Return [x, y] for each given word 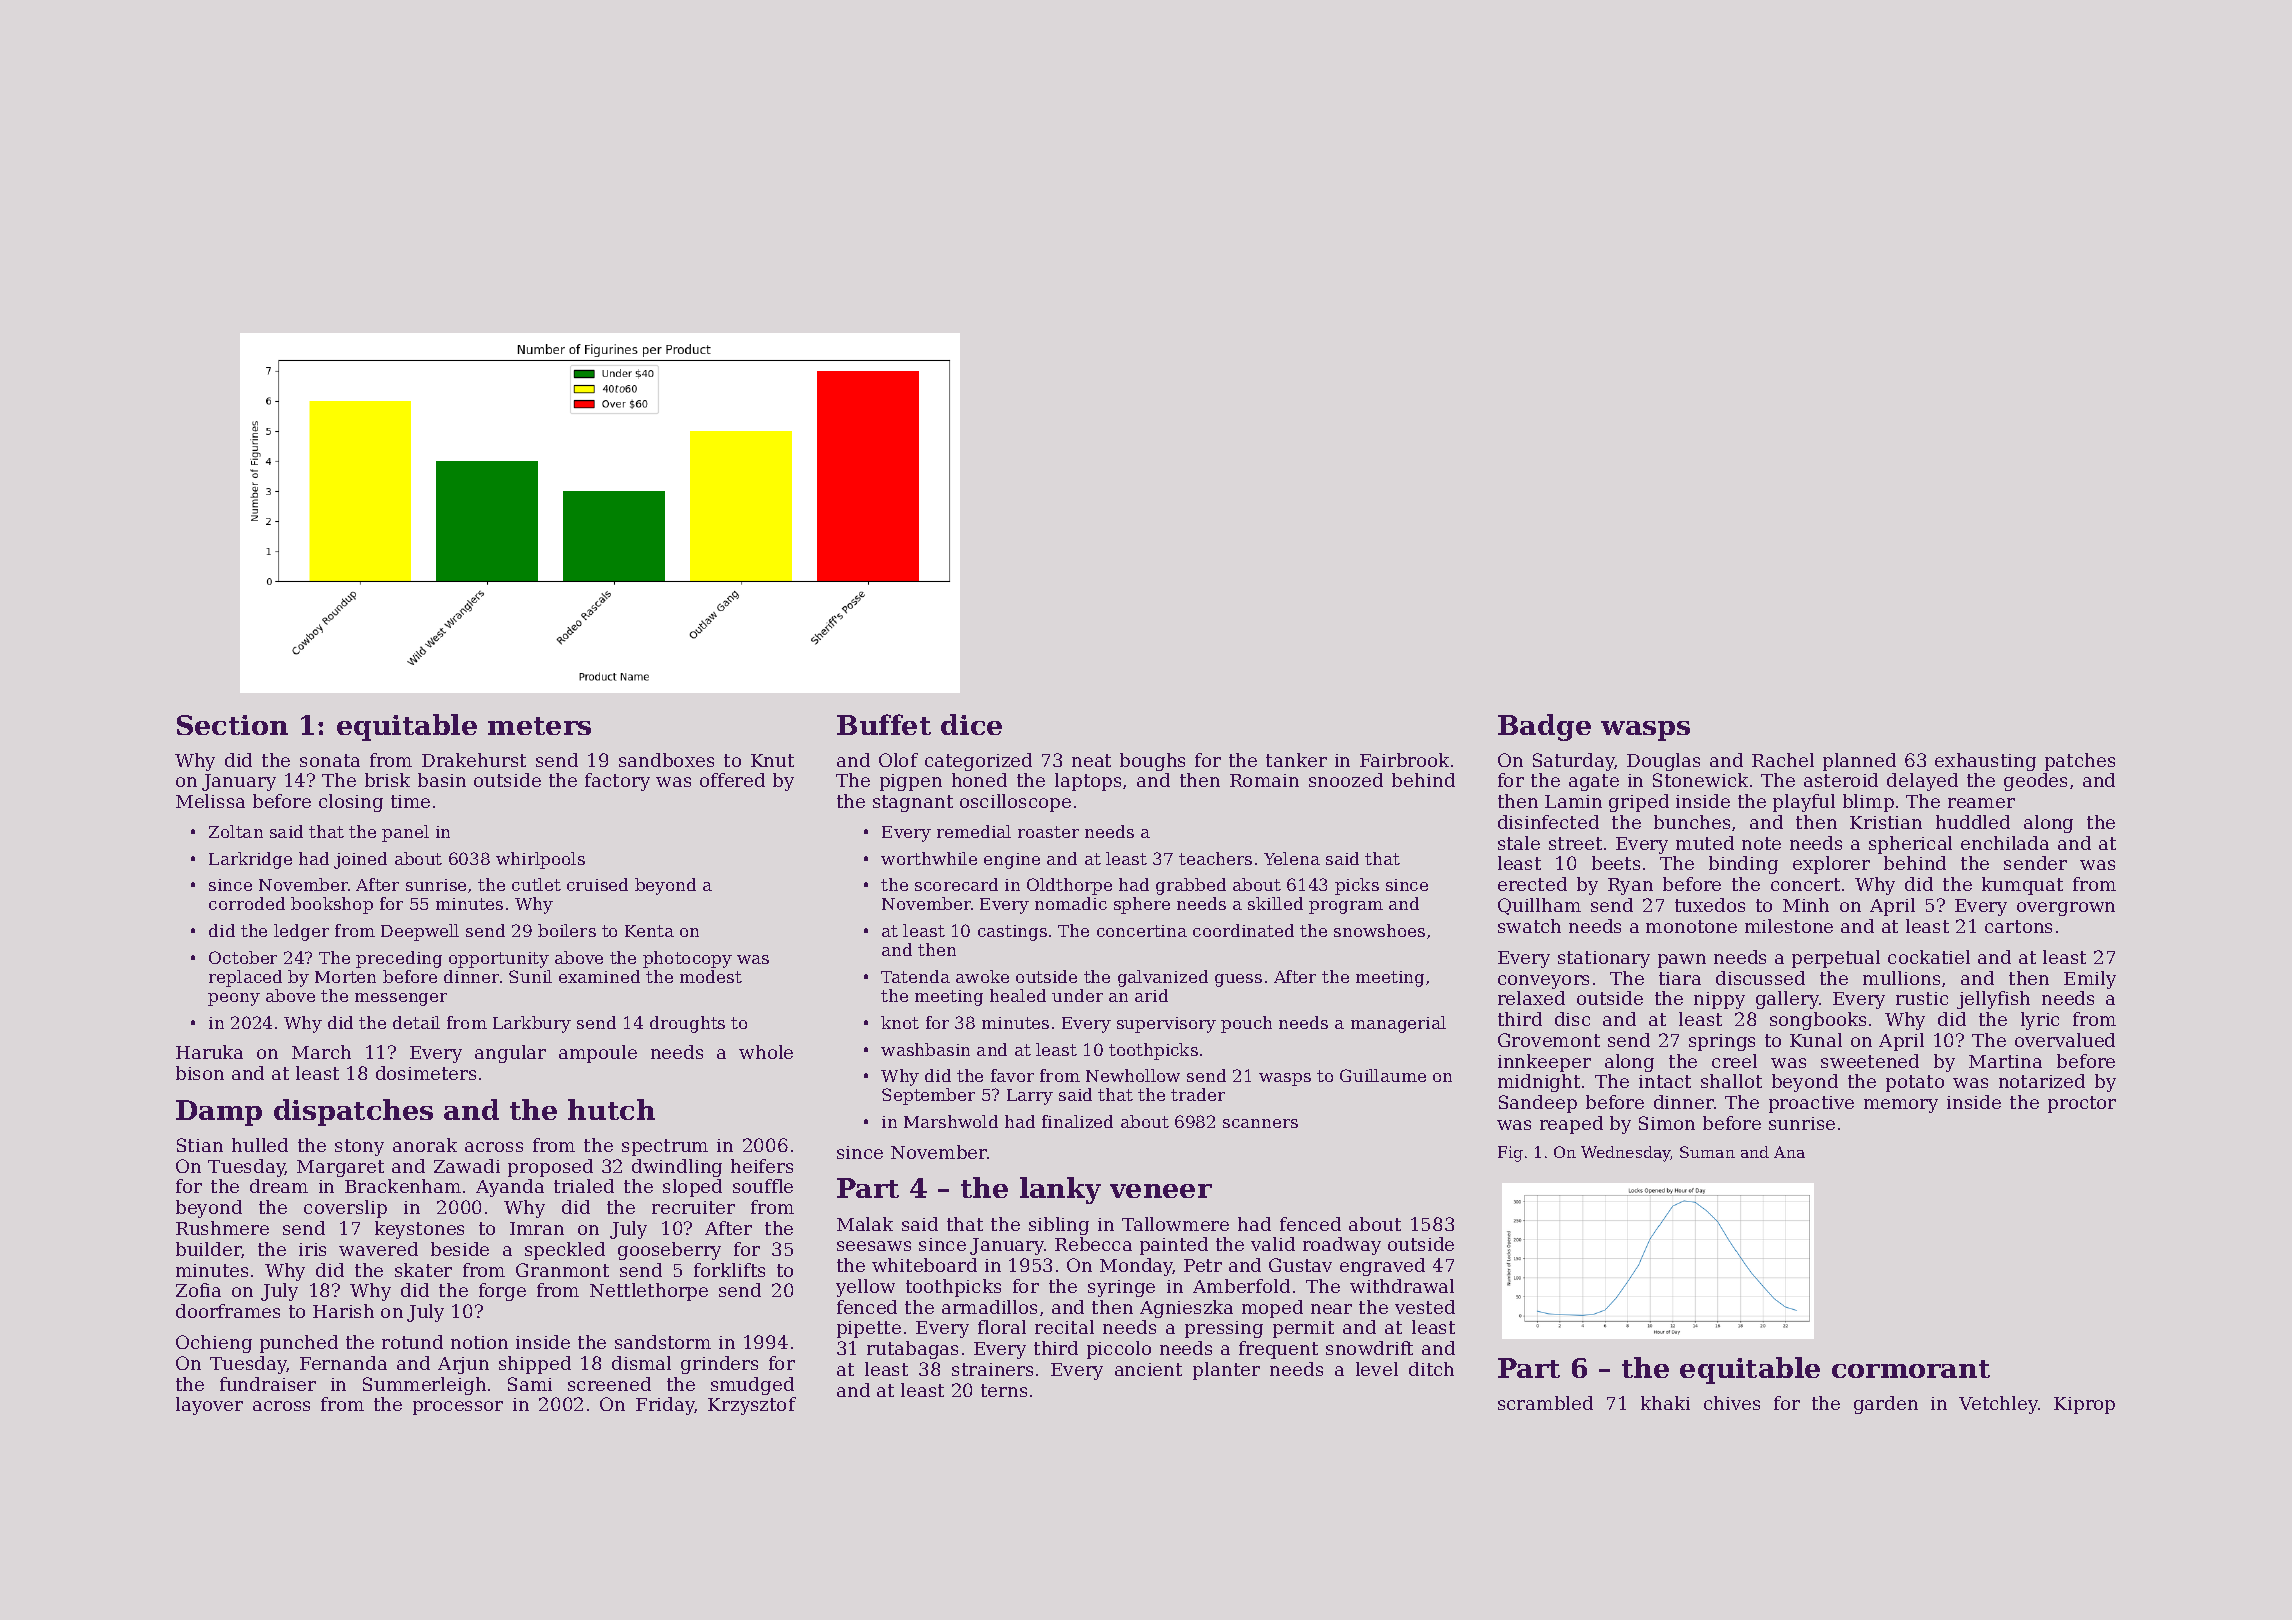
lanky [1060, 1190]
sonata [330, 760]
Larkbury [532, 1024]
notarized [2042, 1081]
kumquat [2022, 886]
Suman [1707, 1152]
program [1346, 907]
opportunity [499, 960]
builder [208, 1249]
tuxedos [1710, 905]
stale [1519, 843]
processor [458, 1408]
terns [1004, 1390]
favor [1012, 1075]
